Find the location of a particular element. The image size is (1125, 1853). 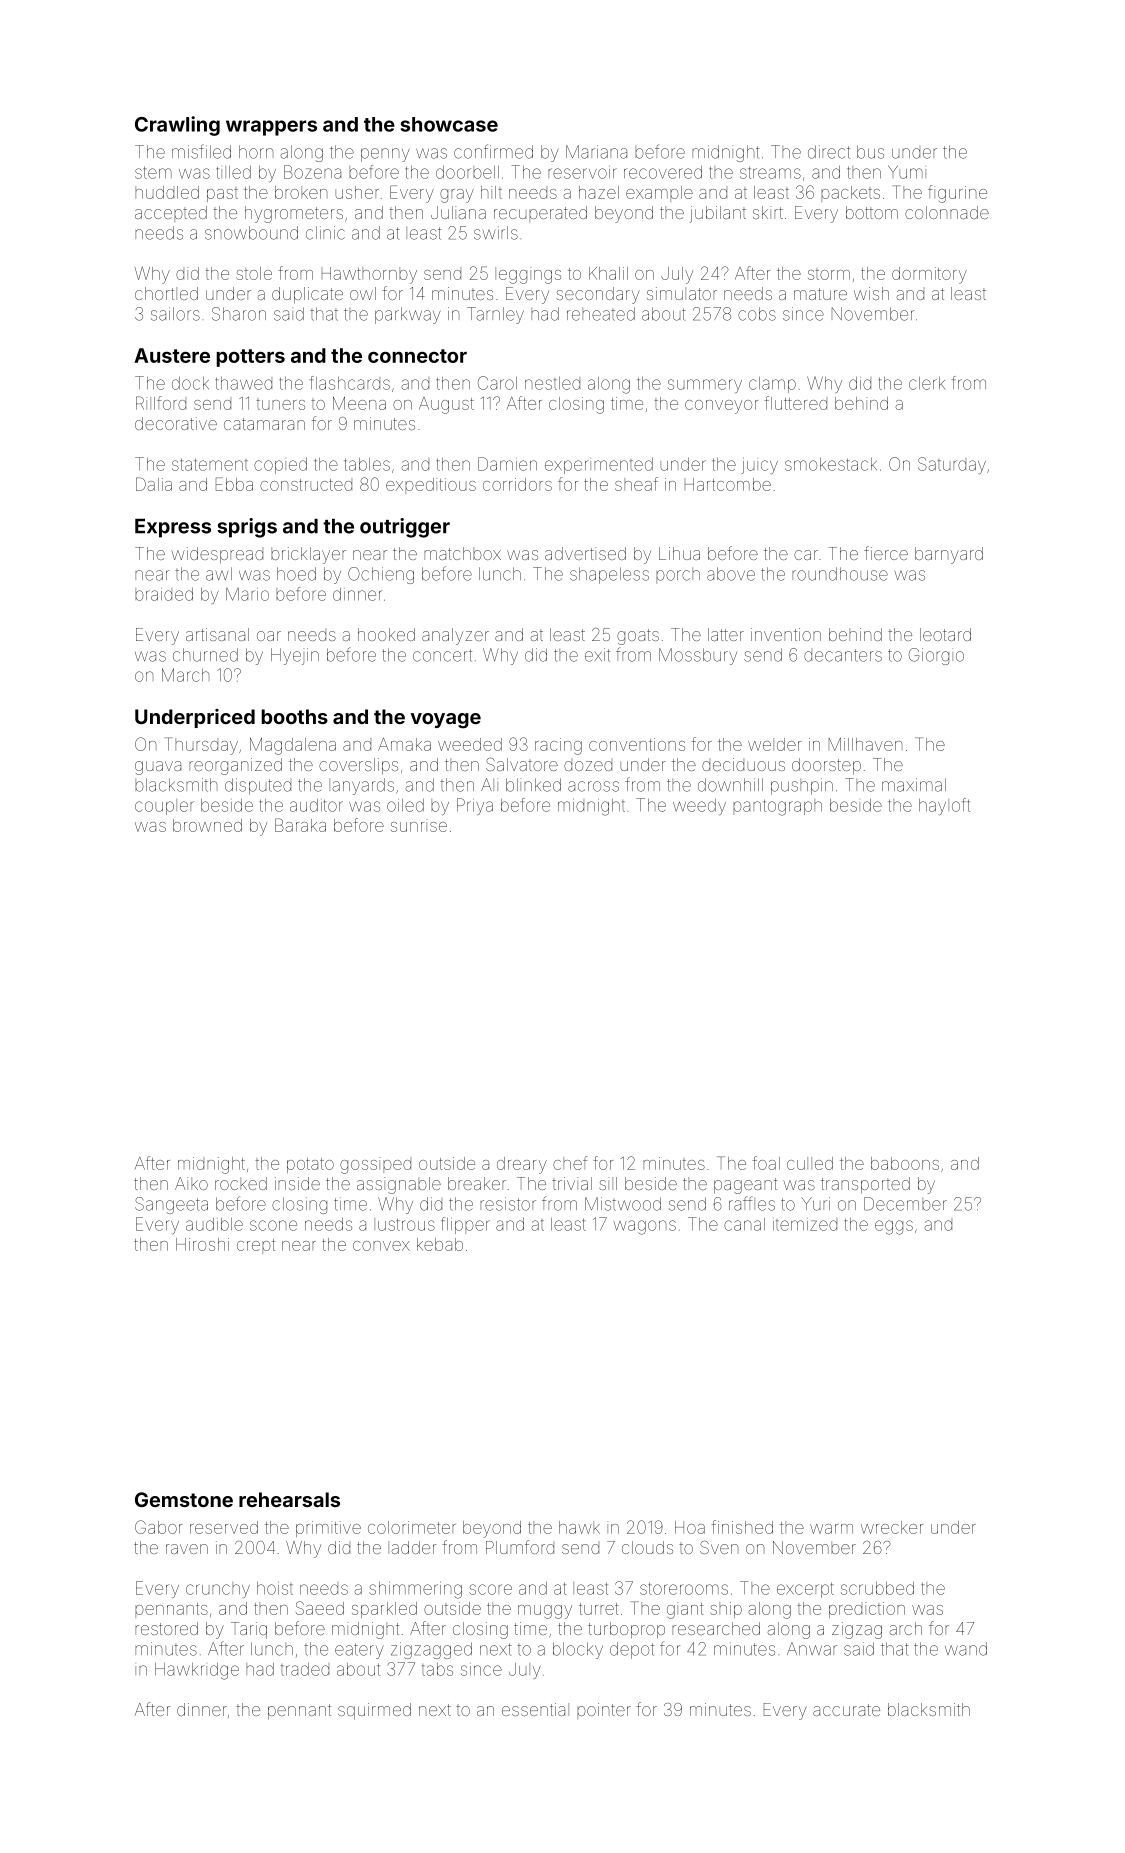

Tarnley is located at coordinates (495, 315).
